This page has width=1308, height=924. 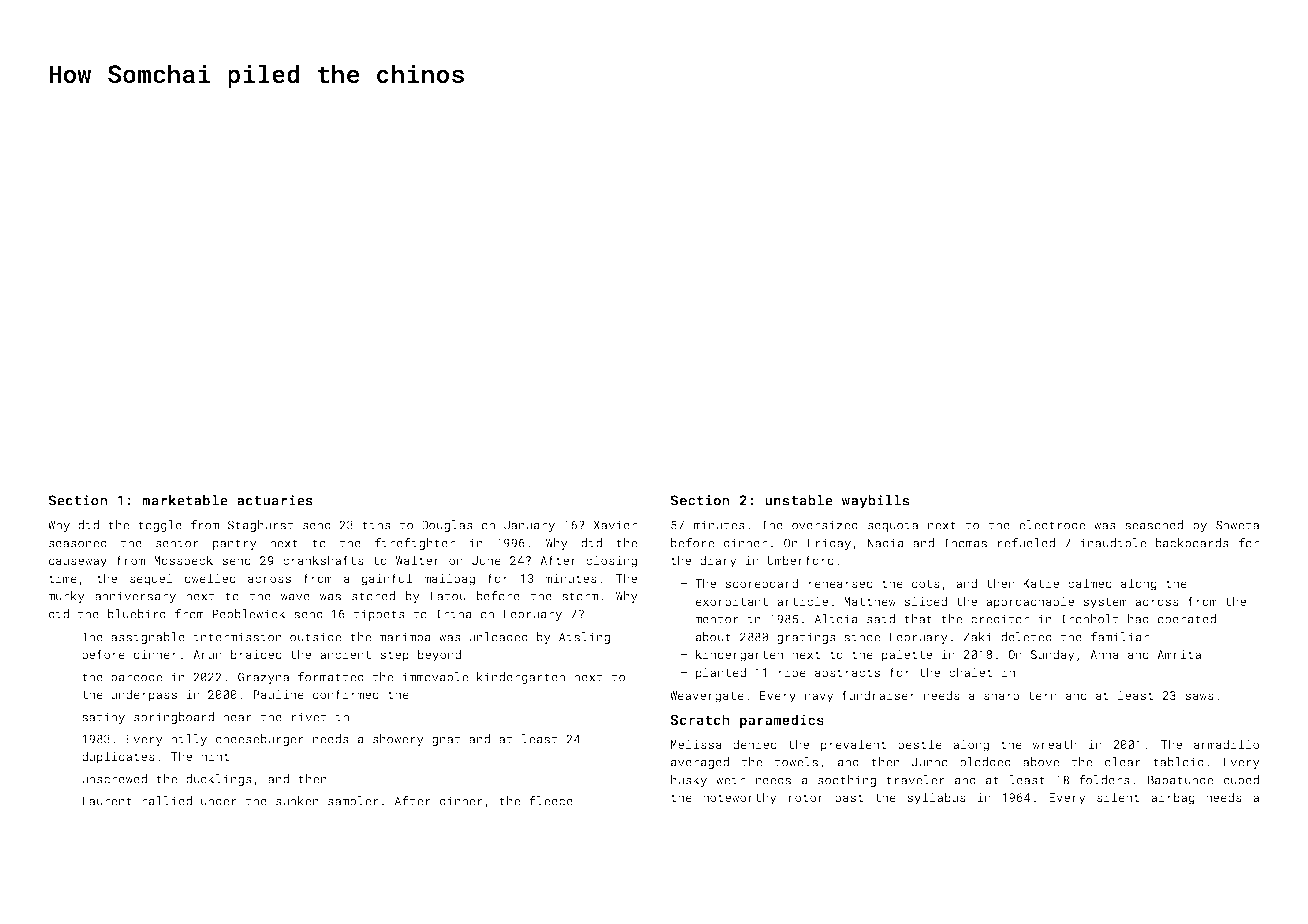 I want to click on unstable, so click(x=799, y=500).
